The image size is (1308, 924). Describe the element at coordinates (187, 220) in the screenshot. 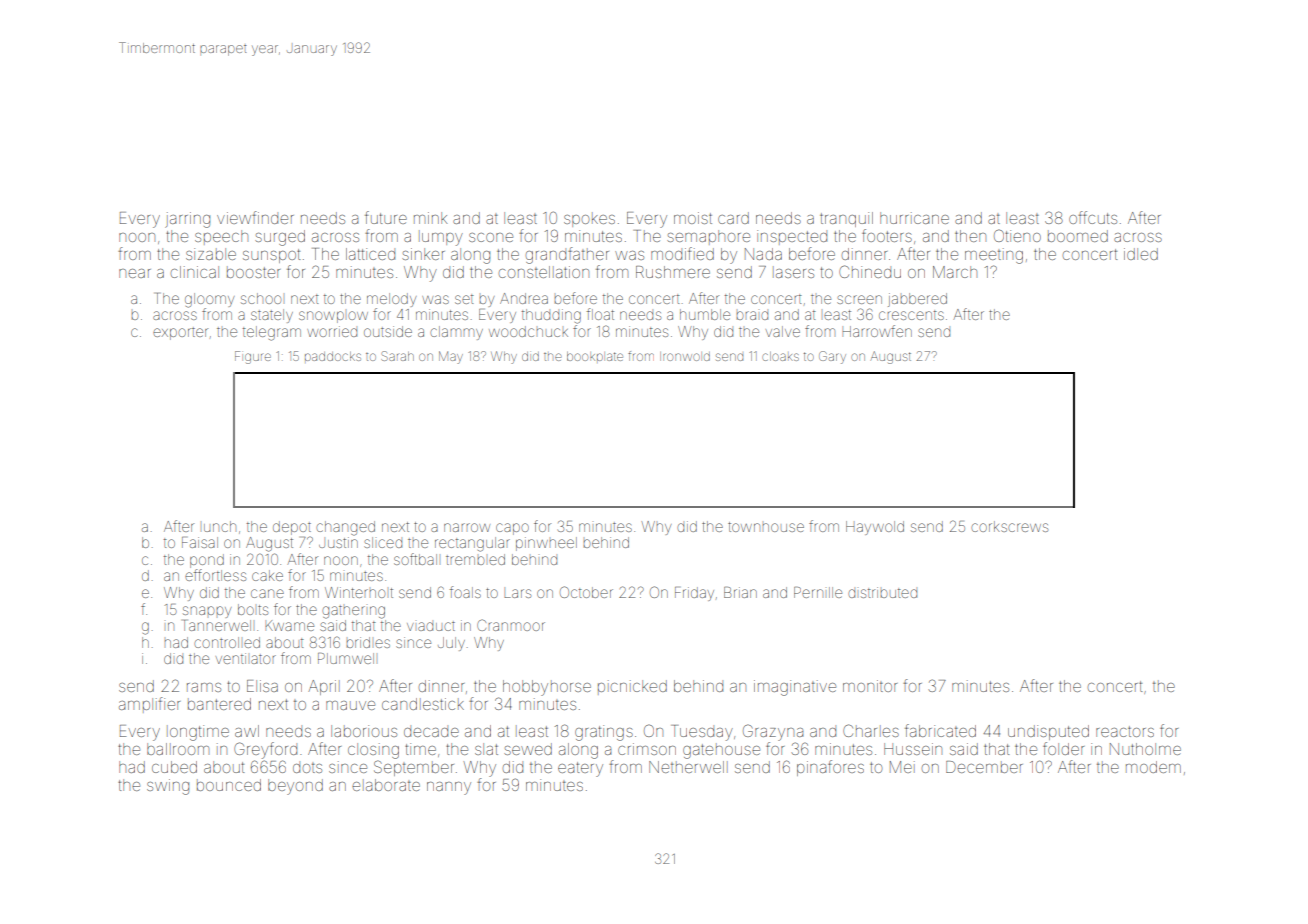

I see `jarring` at that location.
